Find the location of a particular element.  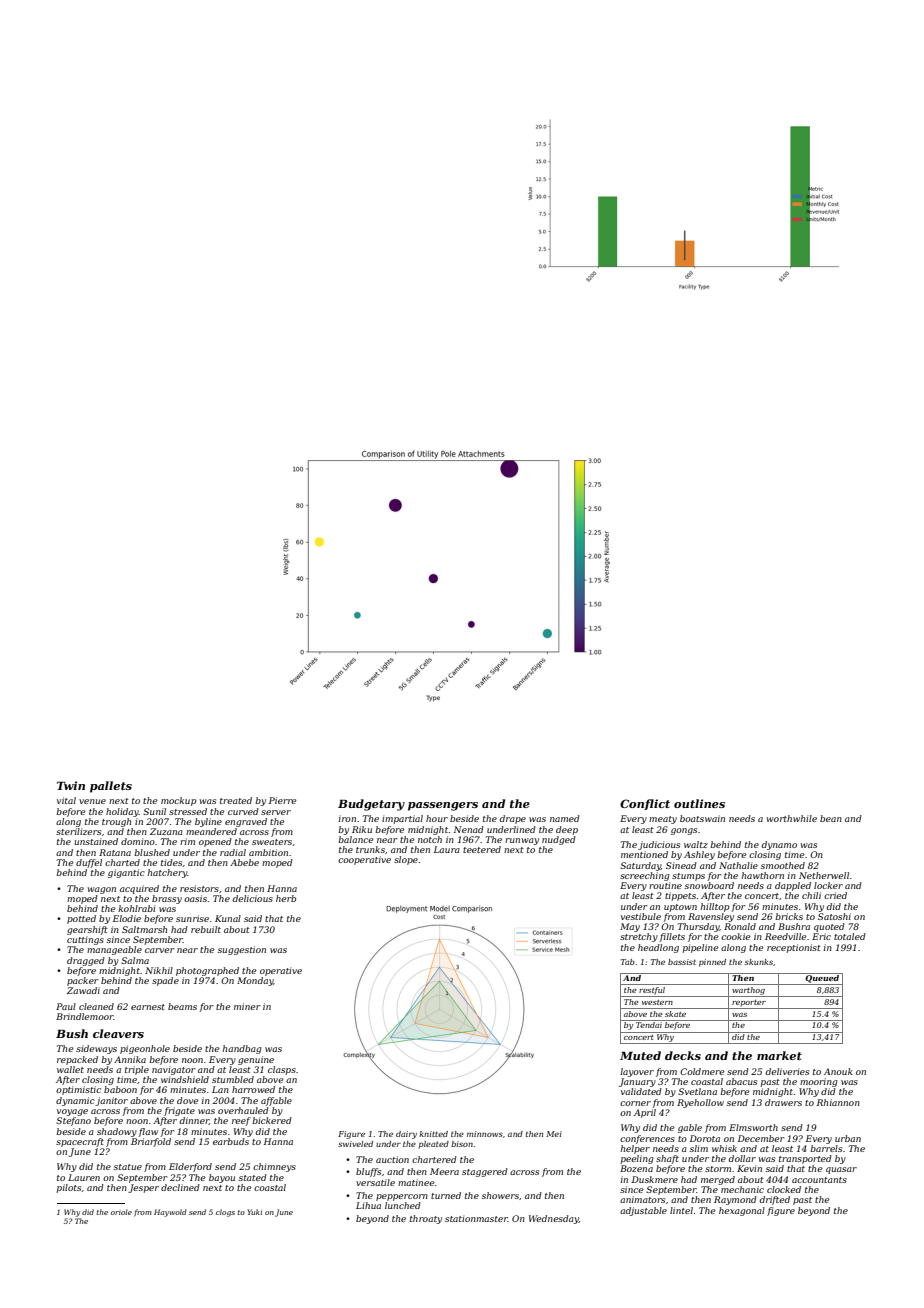

bluffs is located at coordinates (368, 1172).
